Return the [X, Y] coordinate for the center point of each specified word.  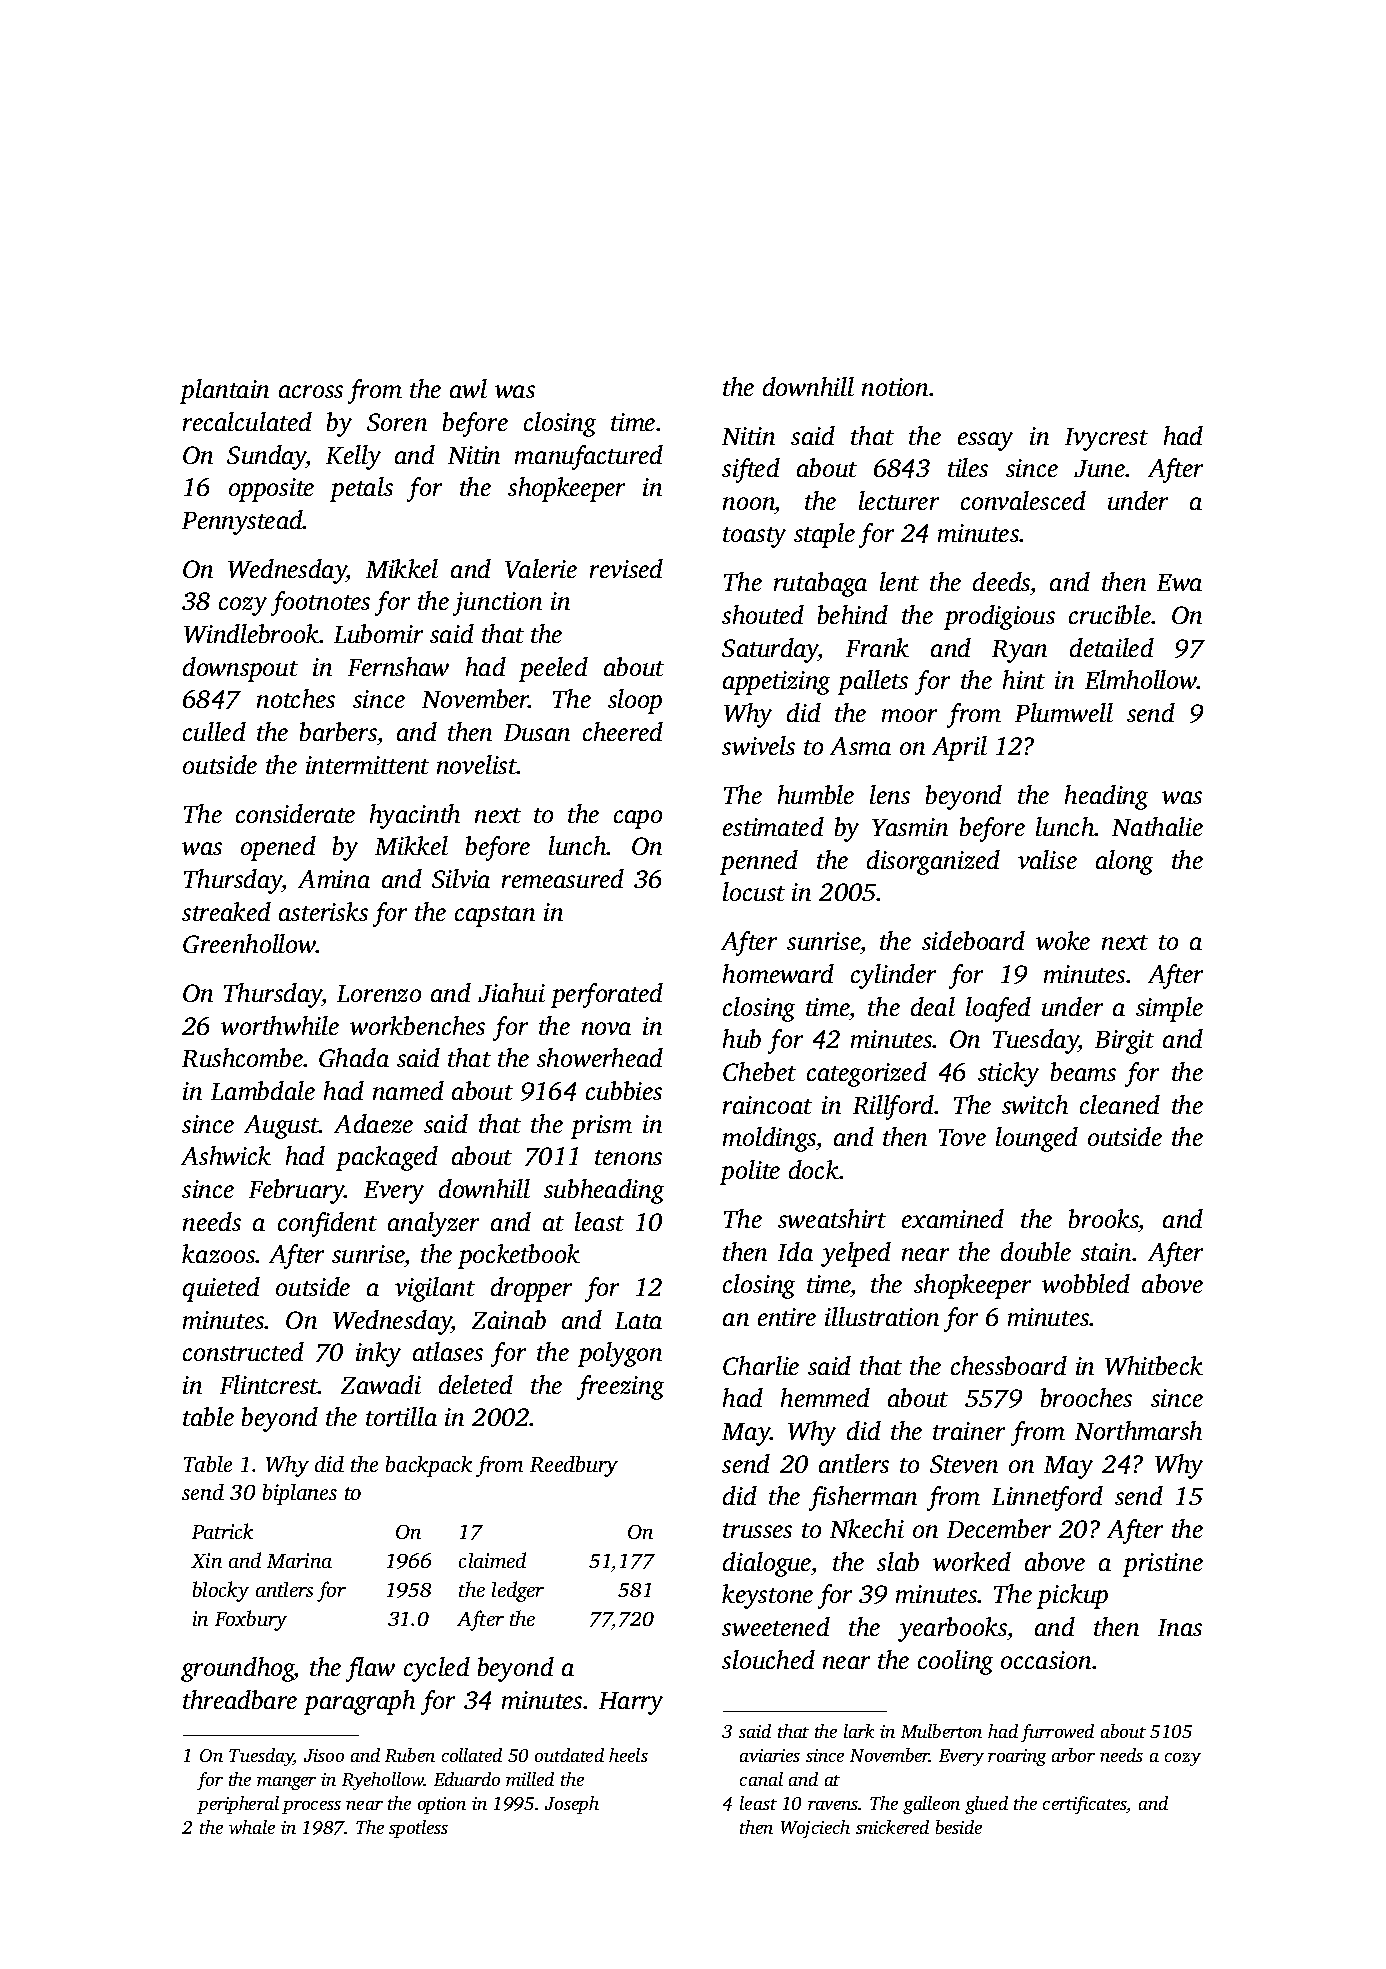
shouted [763, 614]
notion [896, 387]
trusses [757, 1530]
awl [468, 388]
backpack [429, 1466]
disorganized [933, 862]
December [999, 1528]
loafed [998, 1009]
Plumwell [1064, 712]
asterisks [323, 911]
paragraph [359, 1702]
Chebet [759, 1071]
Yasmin [910, 827]
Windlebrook [252, 633]
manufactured [589, 457]
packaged [387, 1158]
